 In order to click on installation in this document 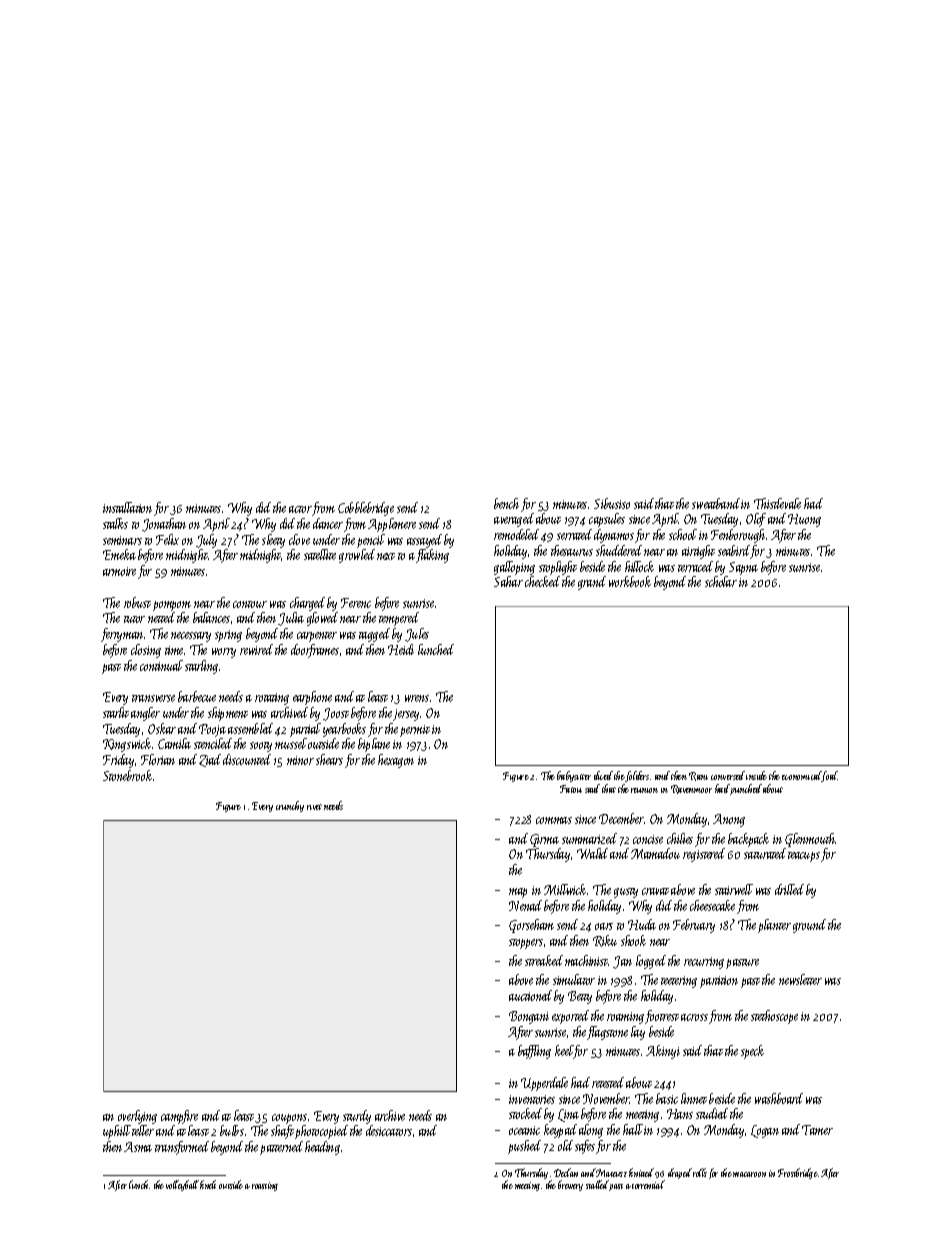, I will do `click(127, 507)`.
